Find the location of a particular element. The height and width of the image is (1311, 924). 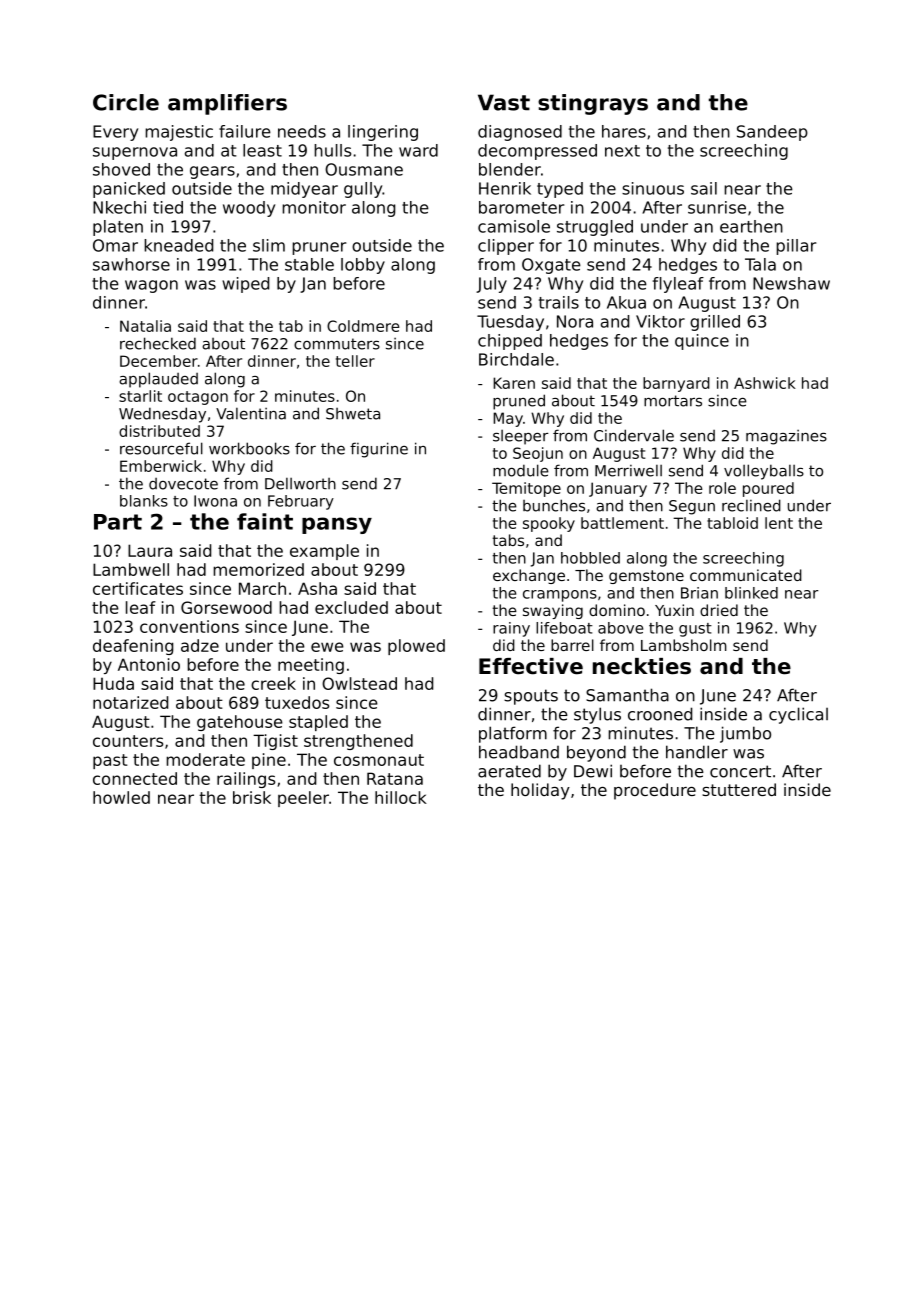

Sandeep is located at coordinates (772, 133).
